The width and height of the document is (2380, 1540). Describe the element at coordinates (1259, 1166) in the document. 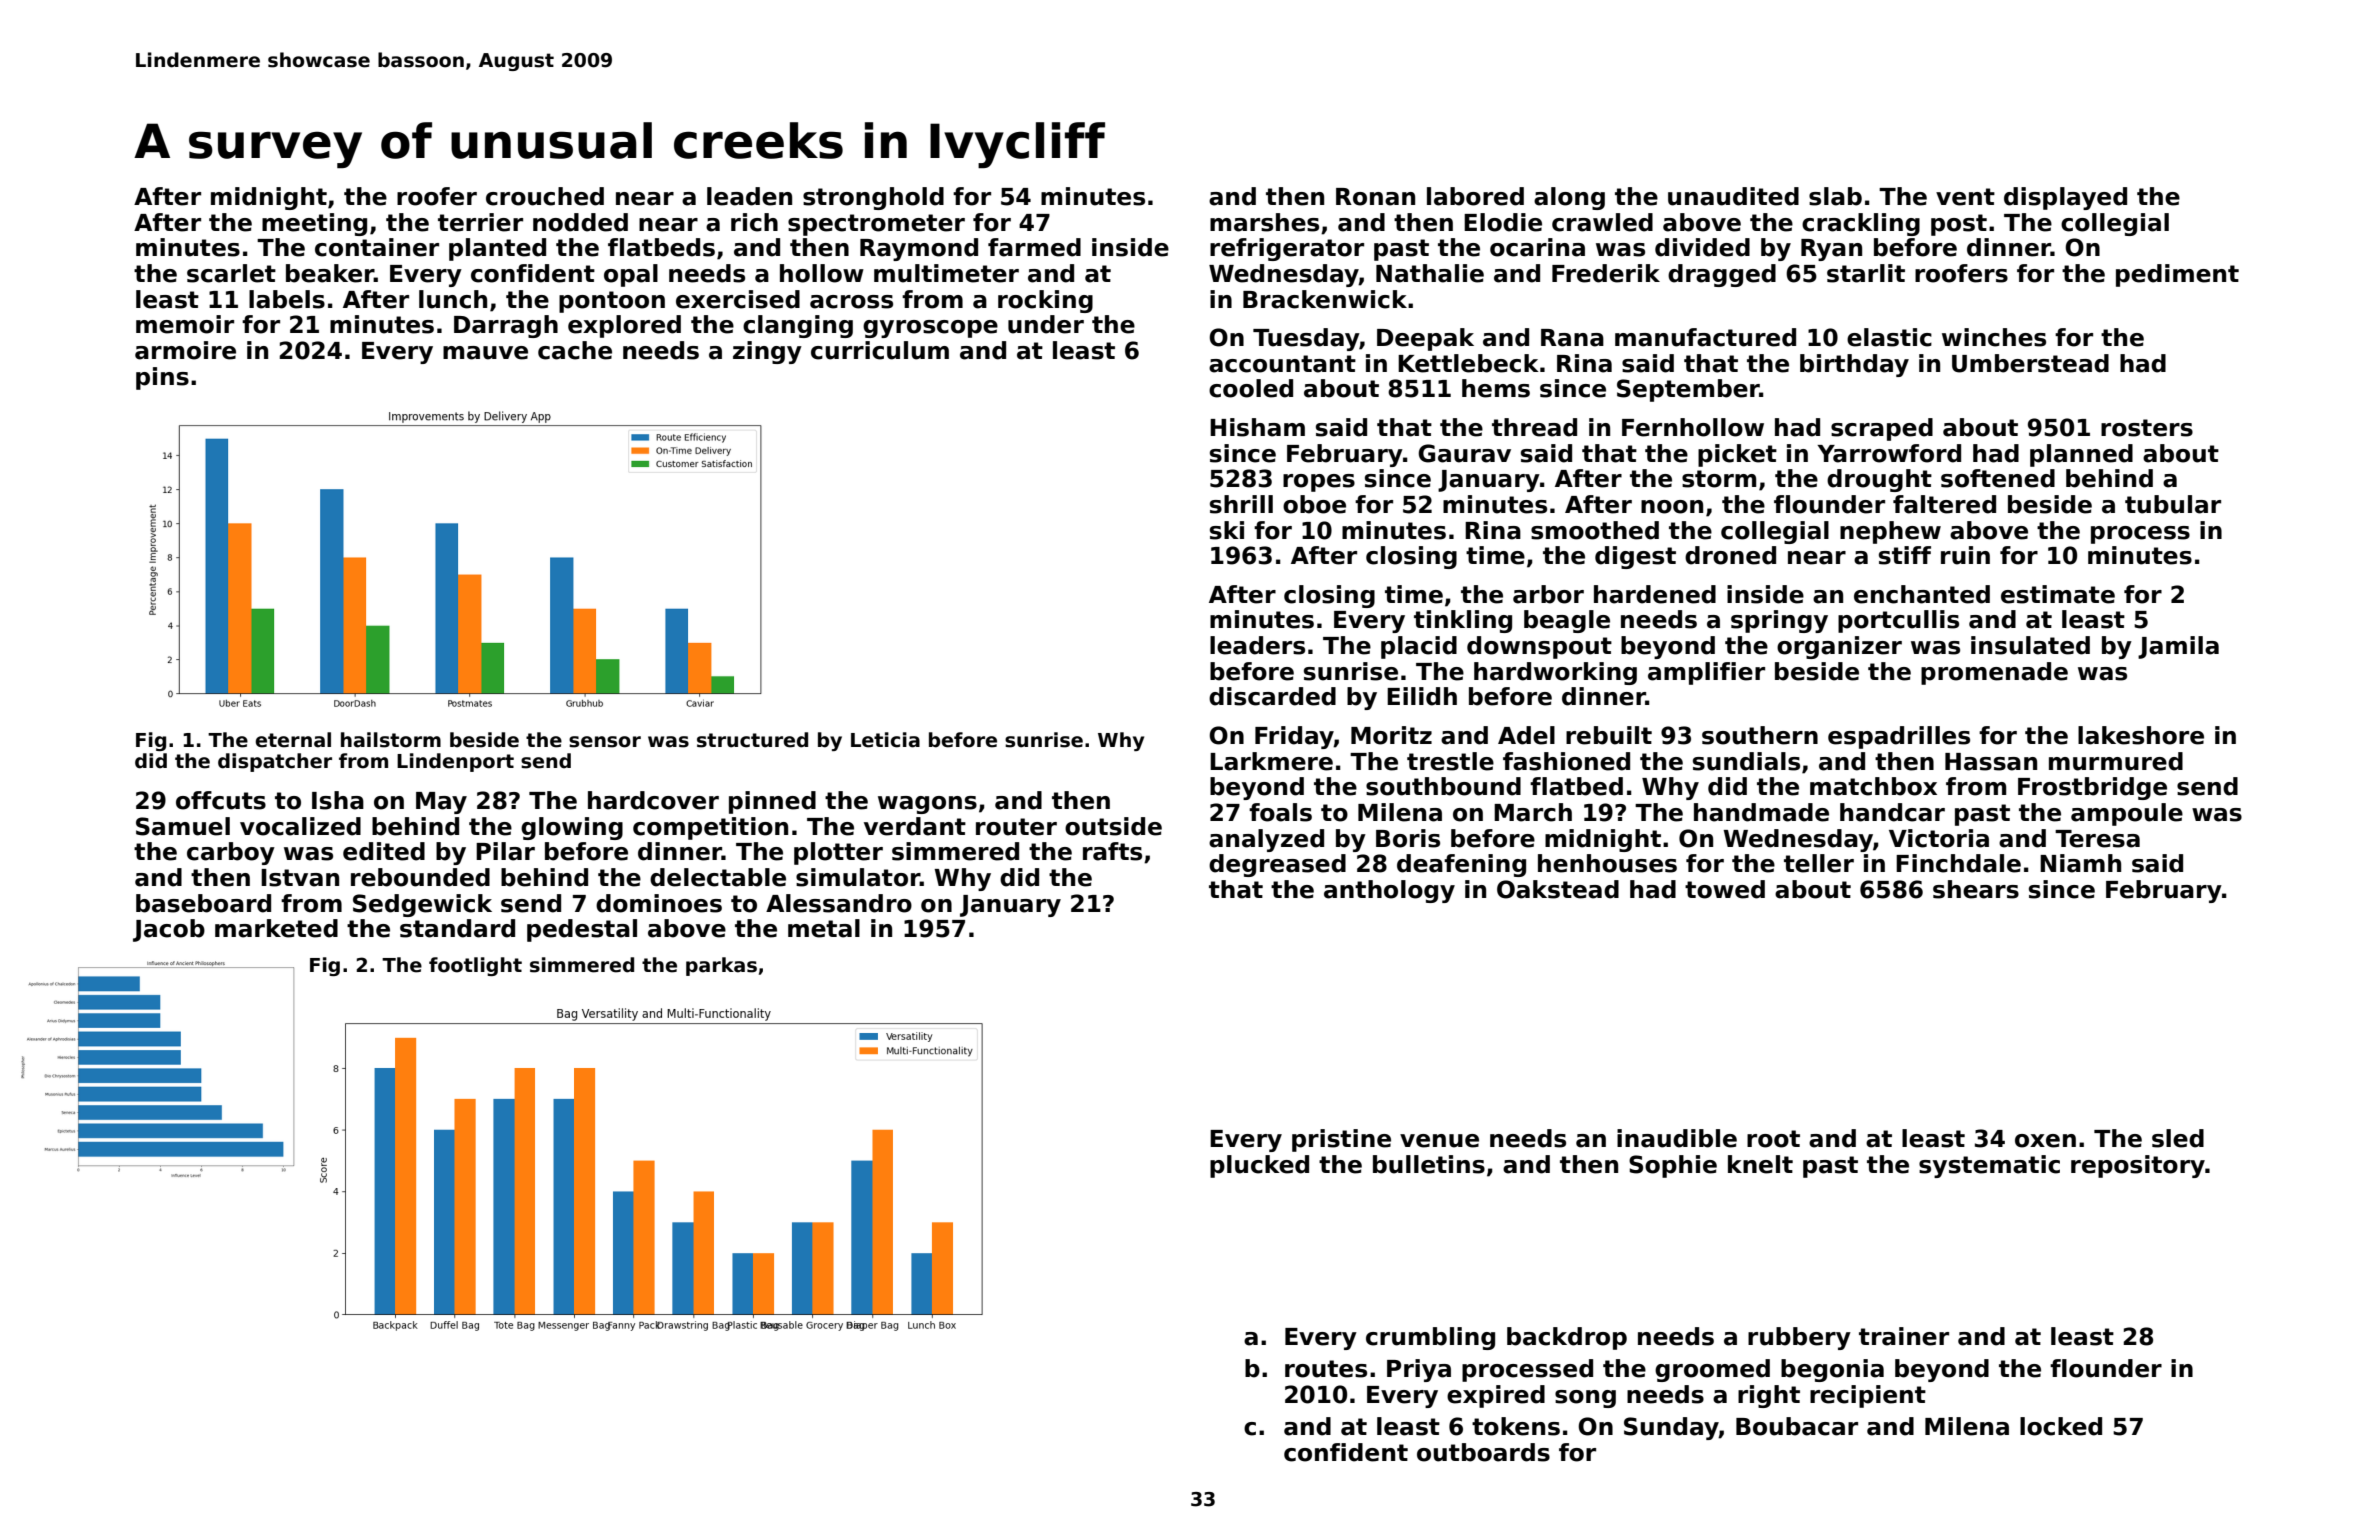

I see `plucked` at that location.
